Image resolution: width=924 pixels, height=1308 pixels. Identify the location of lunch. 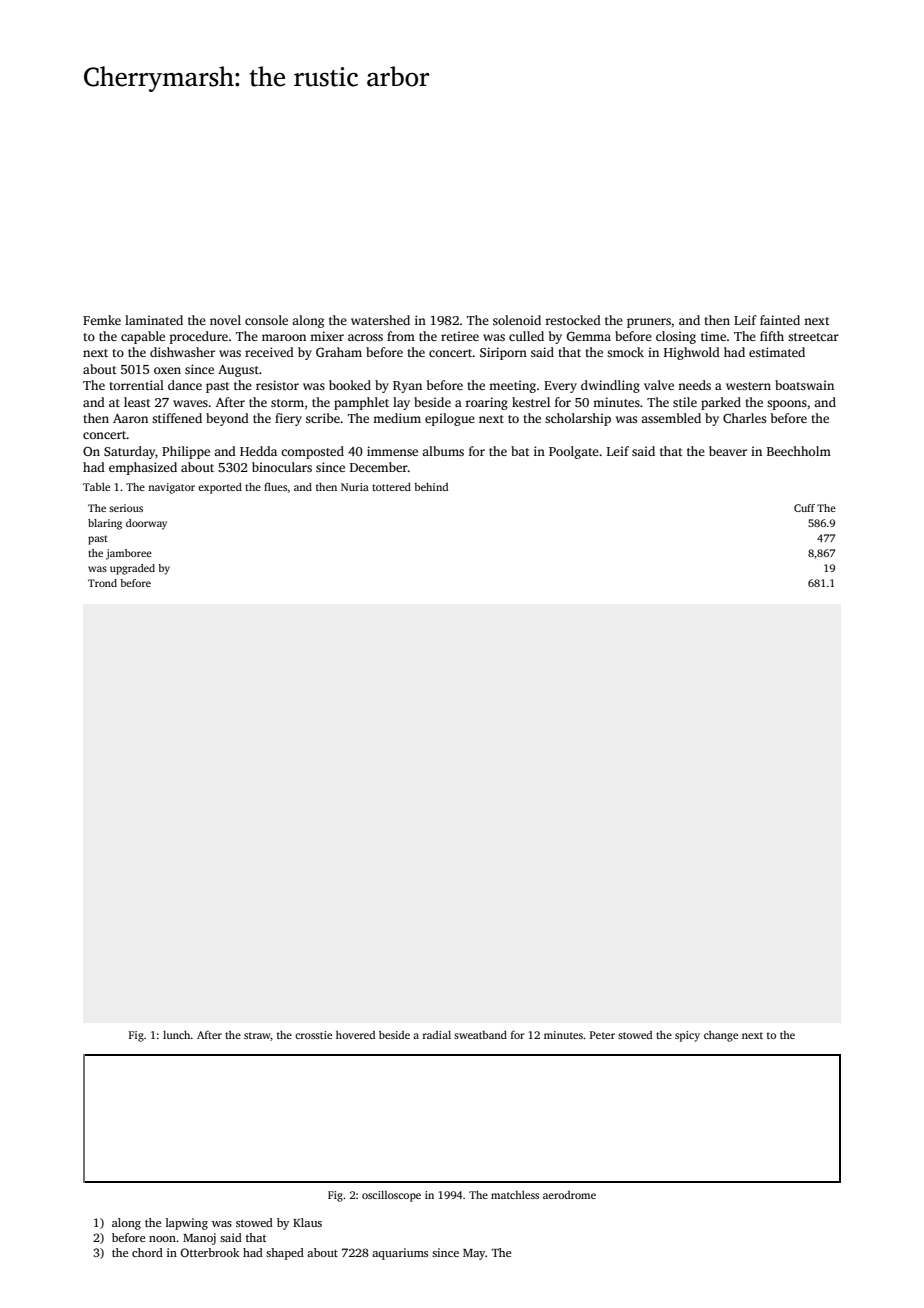
(176, 1034).
